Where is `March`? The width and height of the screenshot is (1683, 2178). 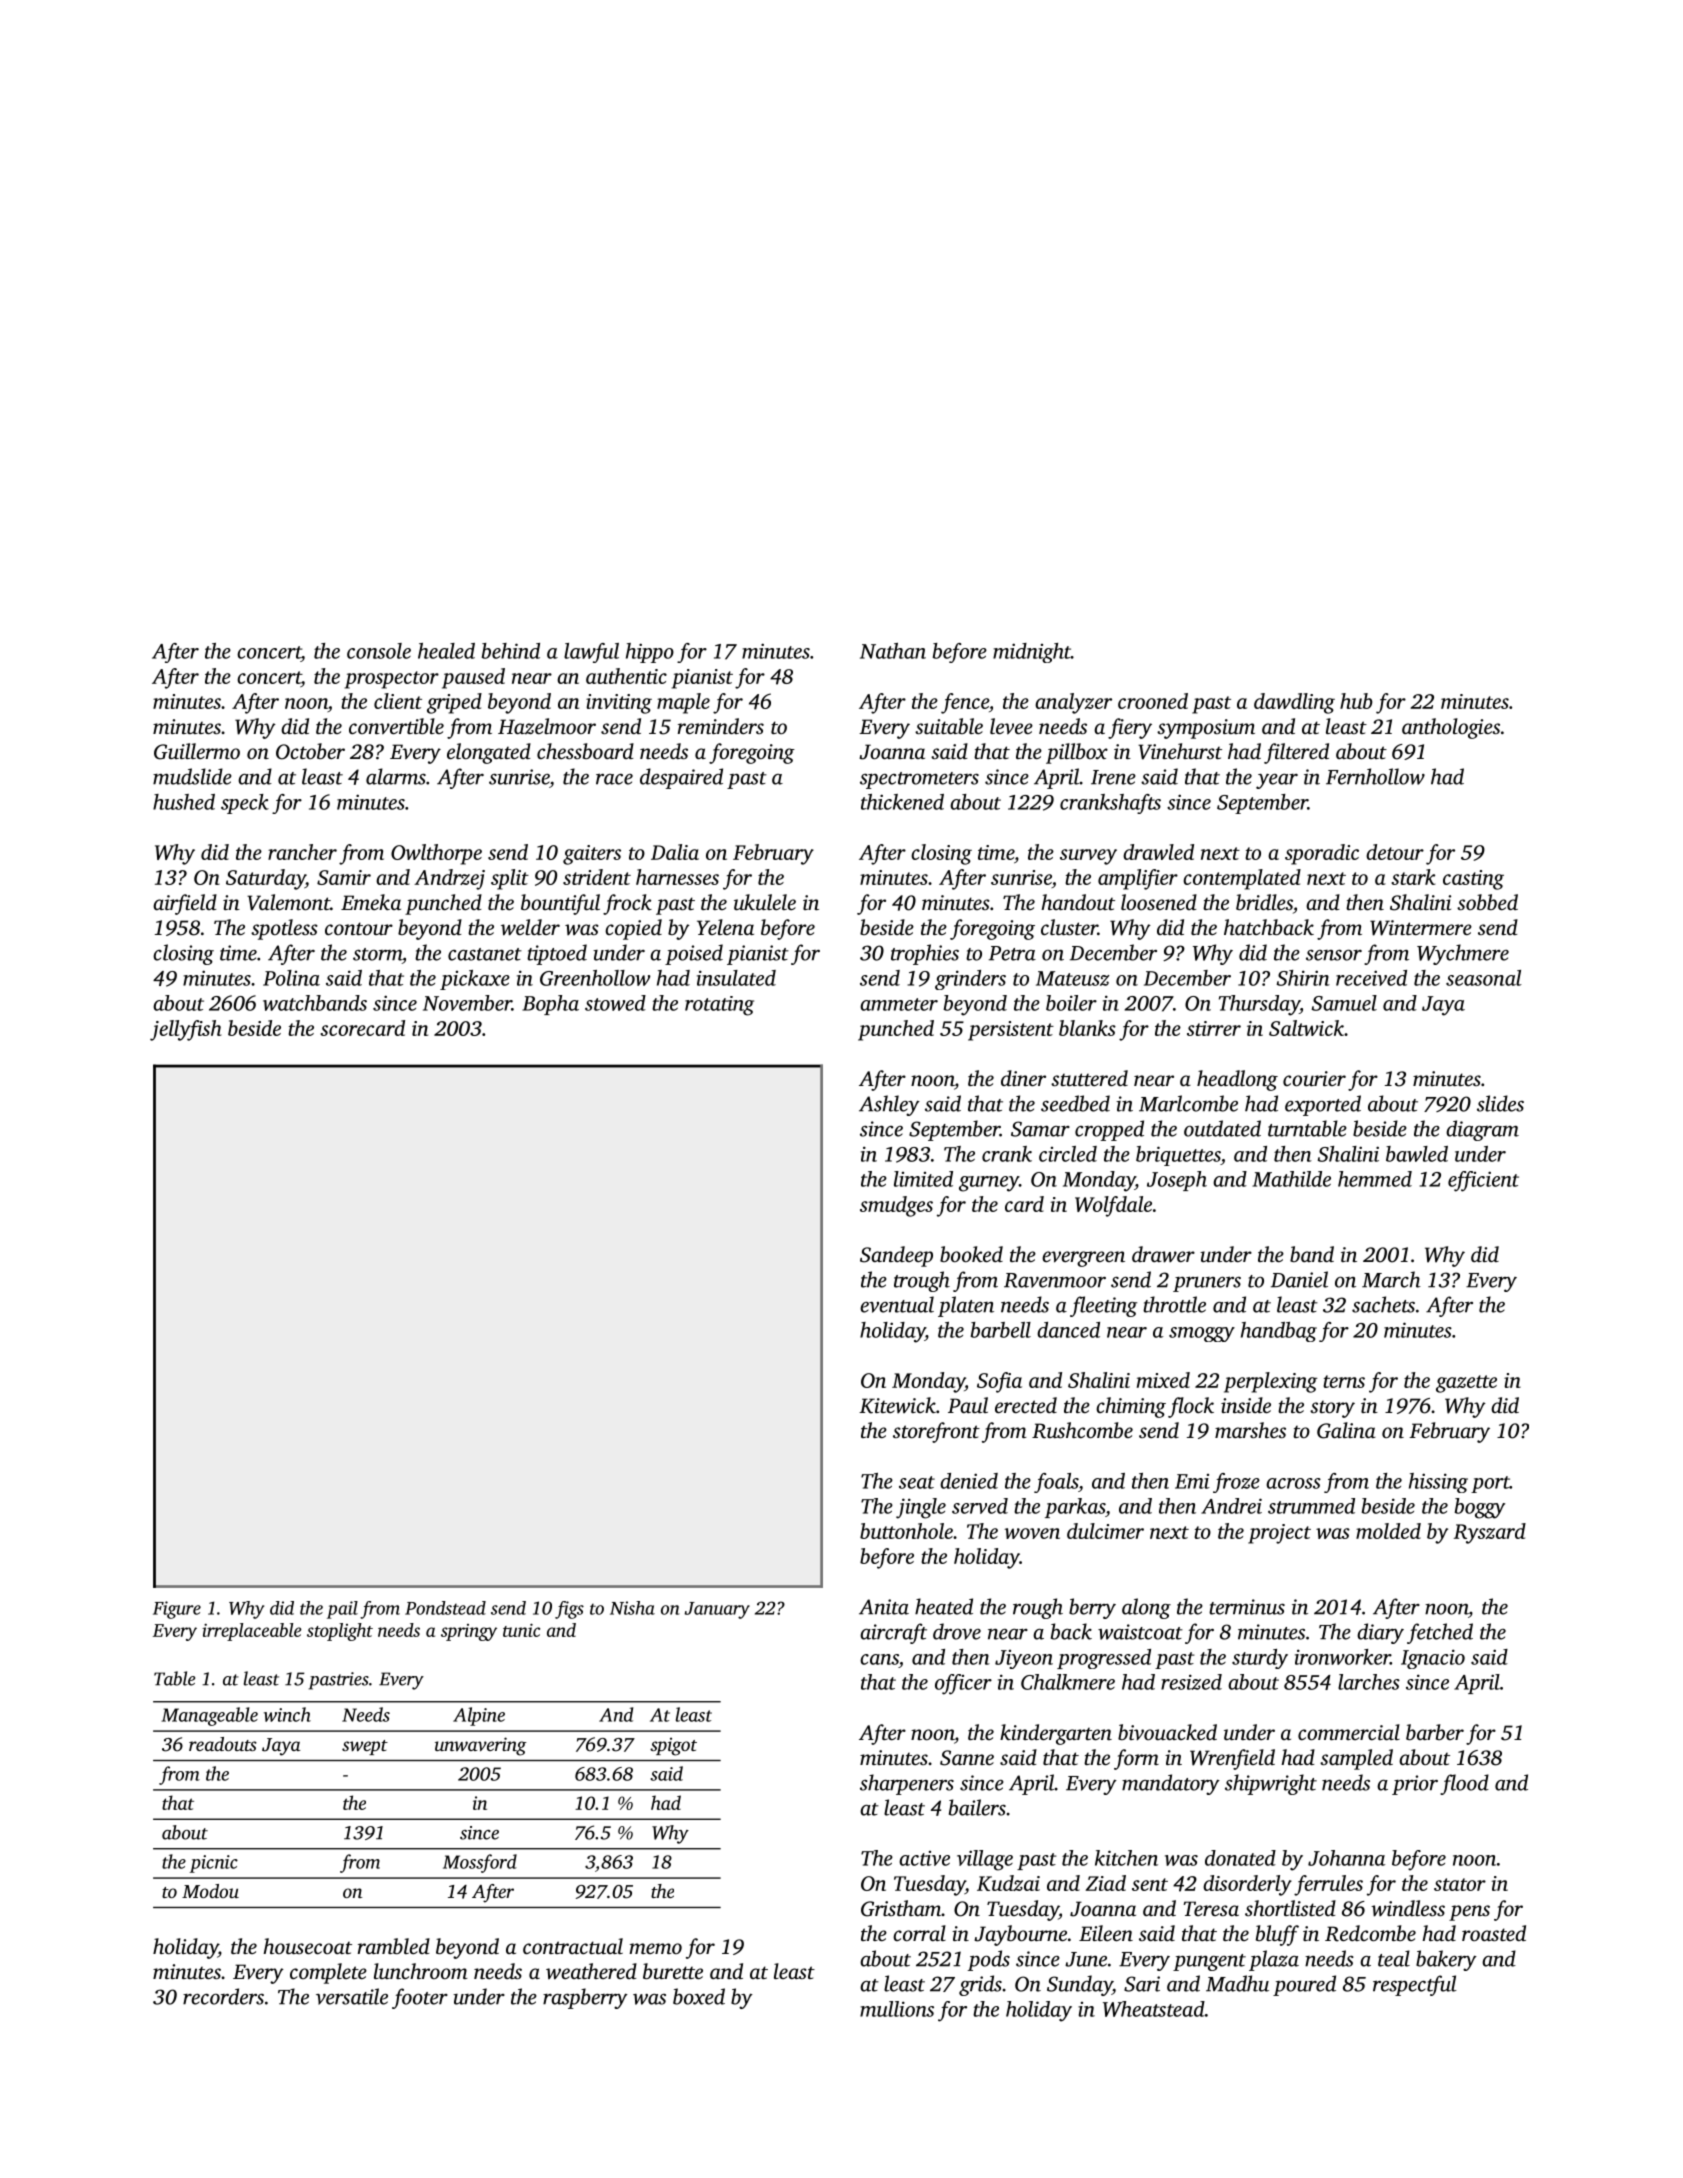 March is located at coordinates (1391, 1279).
